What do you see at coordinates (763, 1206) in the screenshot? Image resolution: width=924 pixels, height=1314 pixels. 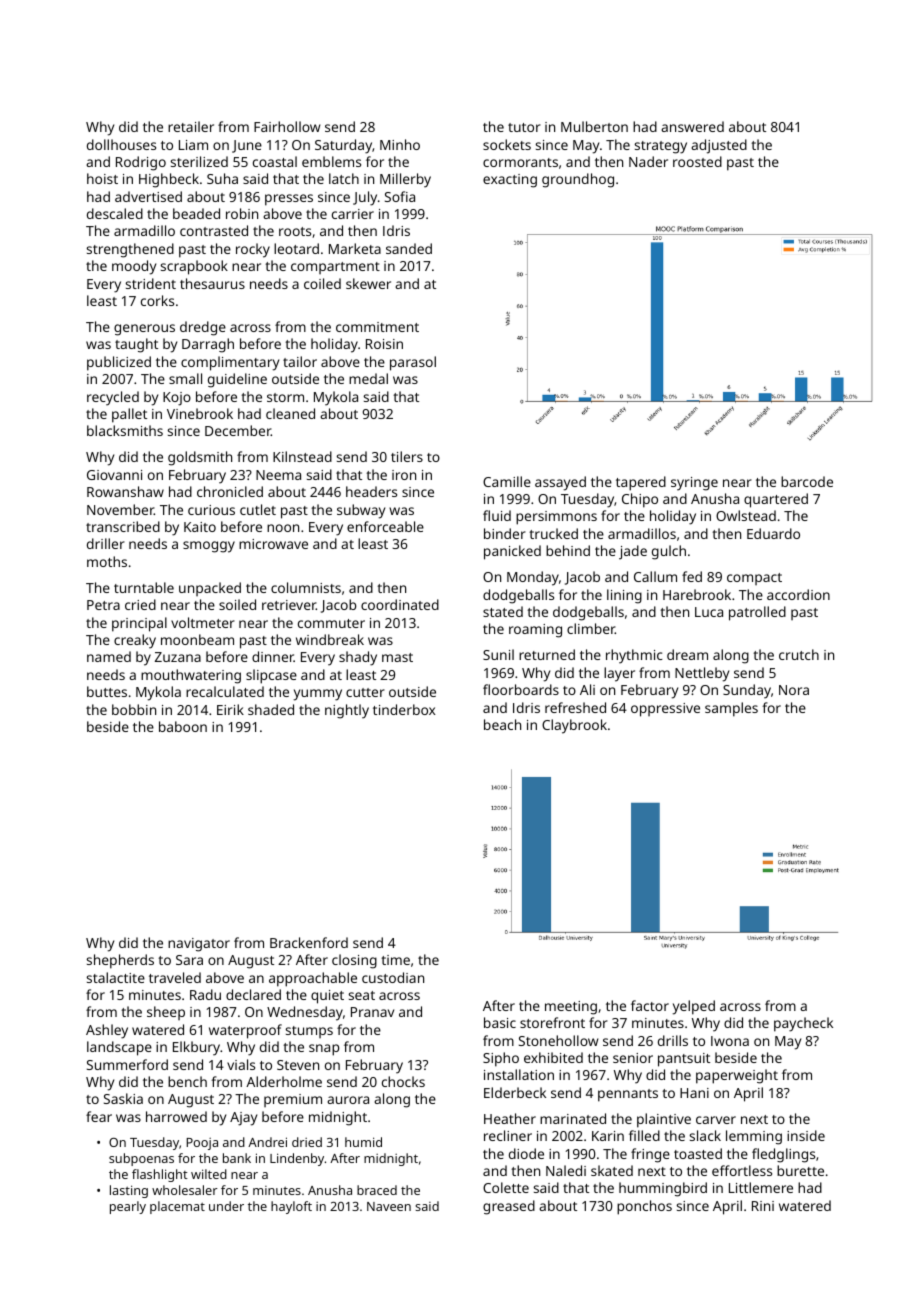 I see `Rini` at bounding box center [763, 1206].
